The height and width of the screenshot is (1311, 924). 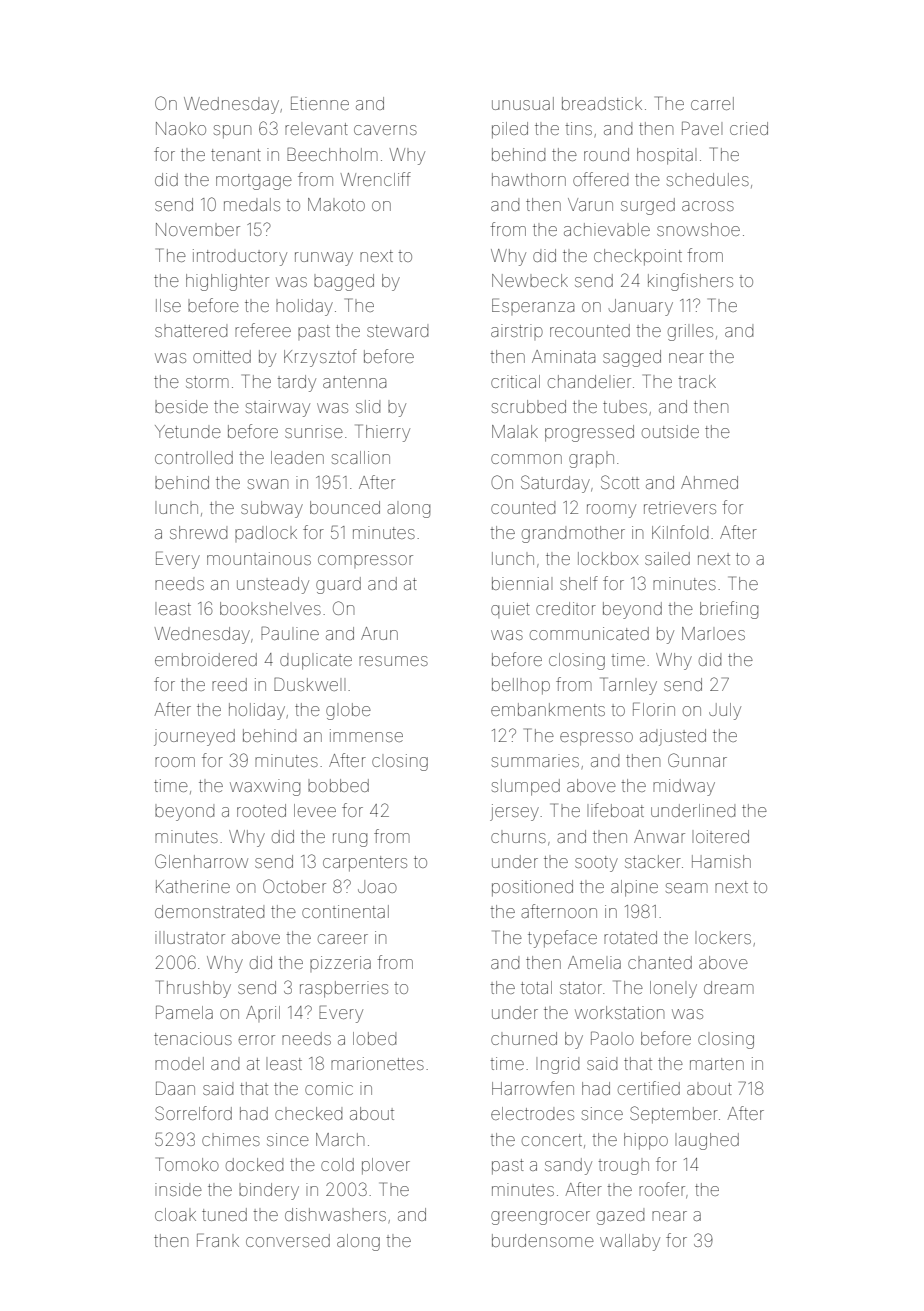 I want to click on conversed, so click(x=288, y=1240).
